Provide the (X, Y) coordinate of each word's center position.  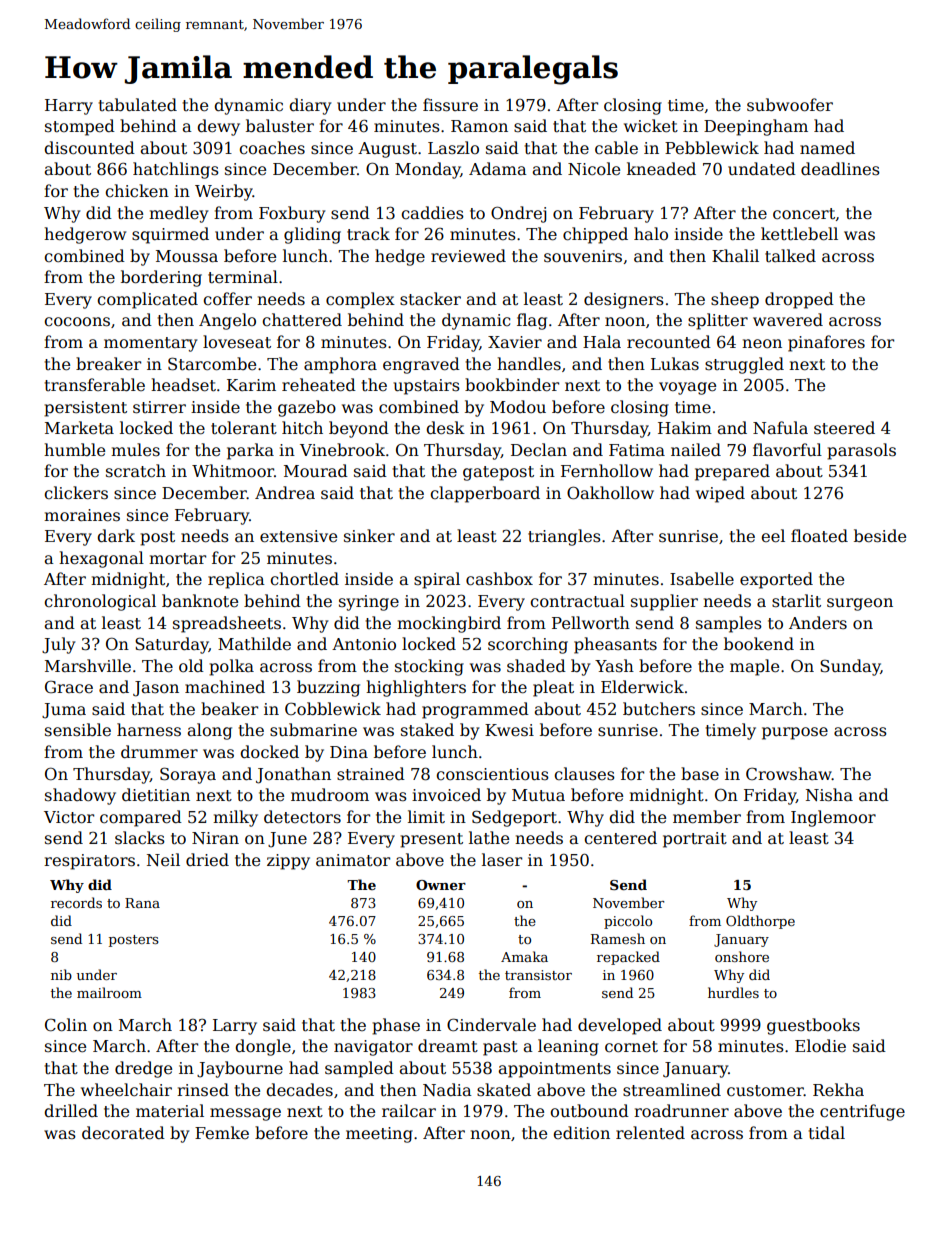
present (431, 840)
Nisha (829, 795)
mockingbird (449, 624)
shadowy (80, 796)
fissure (450, 105)
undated (762, 169)
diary (310, 106)
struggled (744, 365)
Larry (235, 1027)
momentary (150, 344)
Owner (441, 885)
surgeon (860, 604)
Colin (66, 1025)
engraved (421, 365)
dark (116, 536)
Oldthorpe (760, 922)
